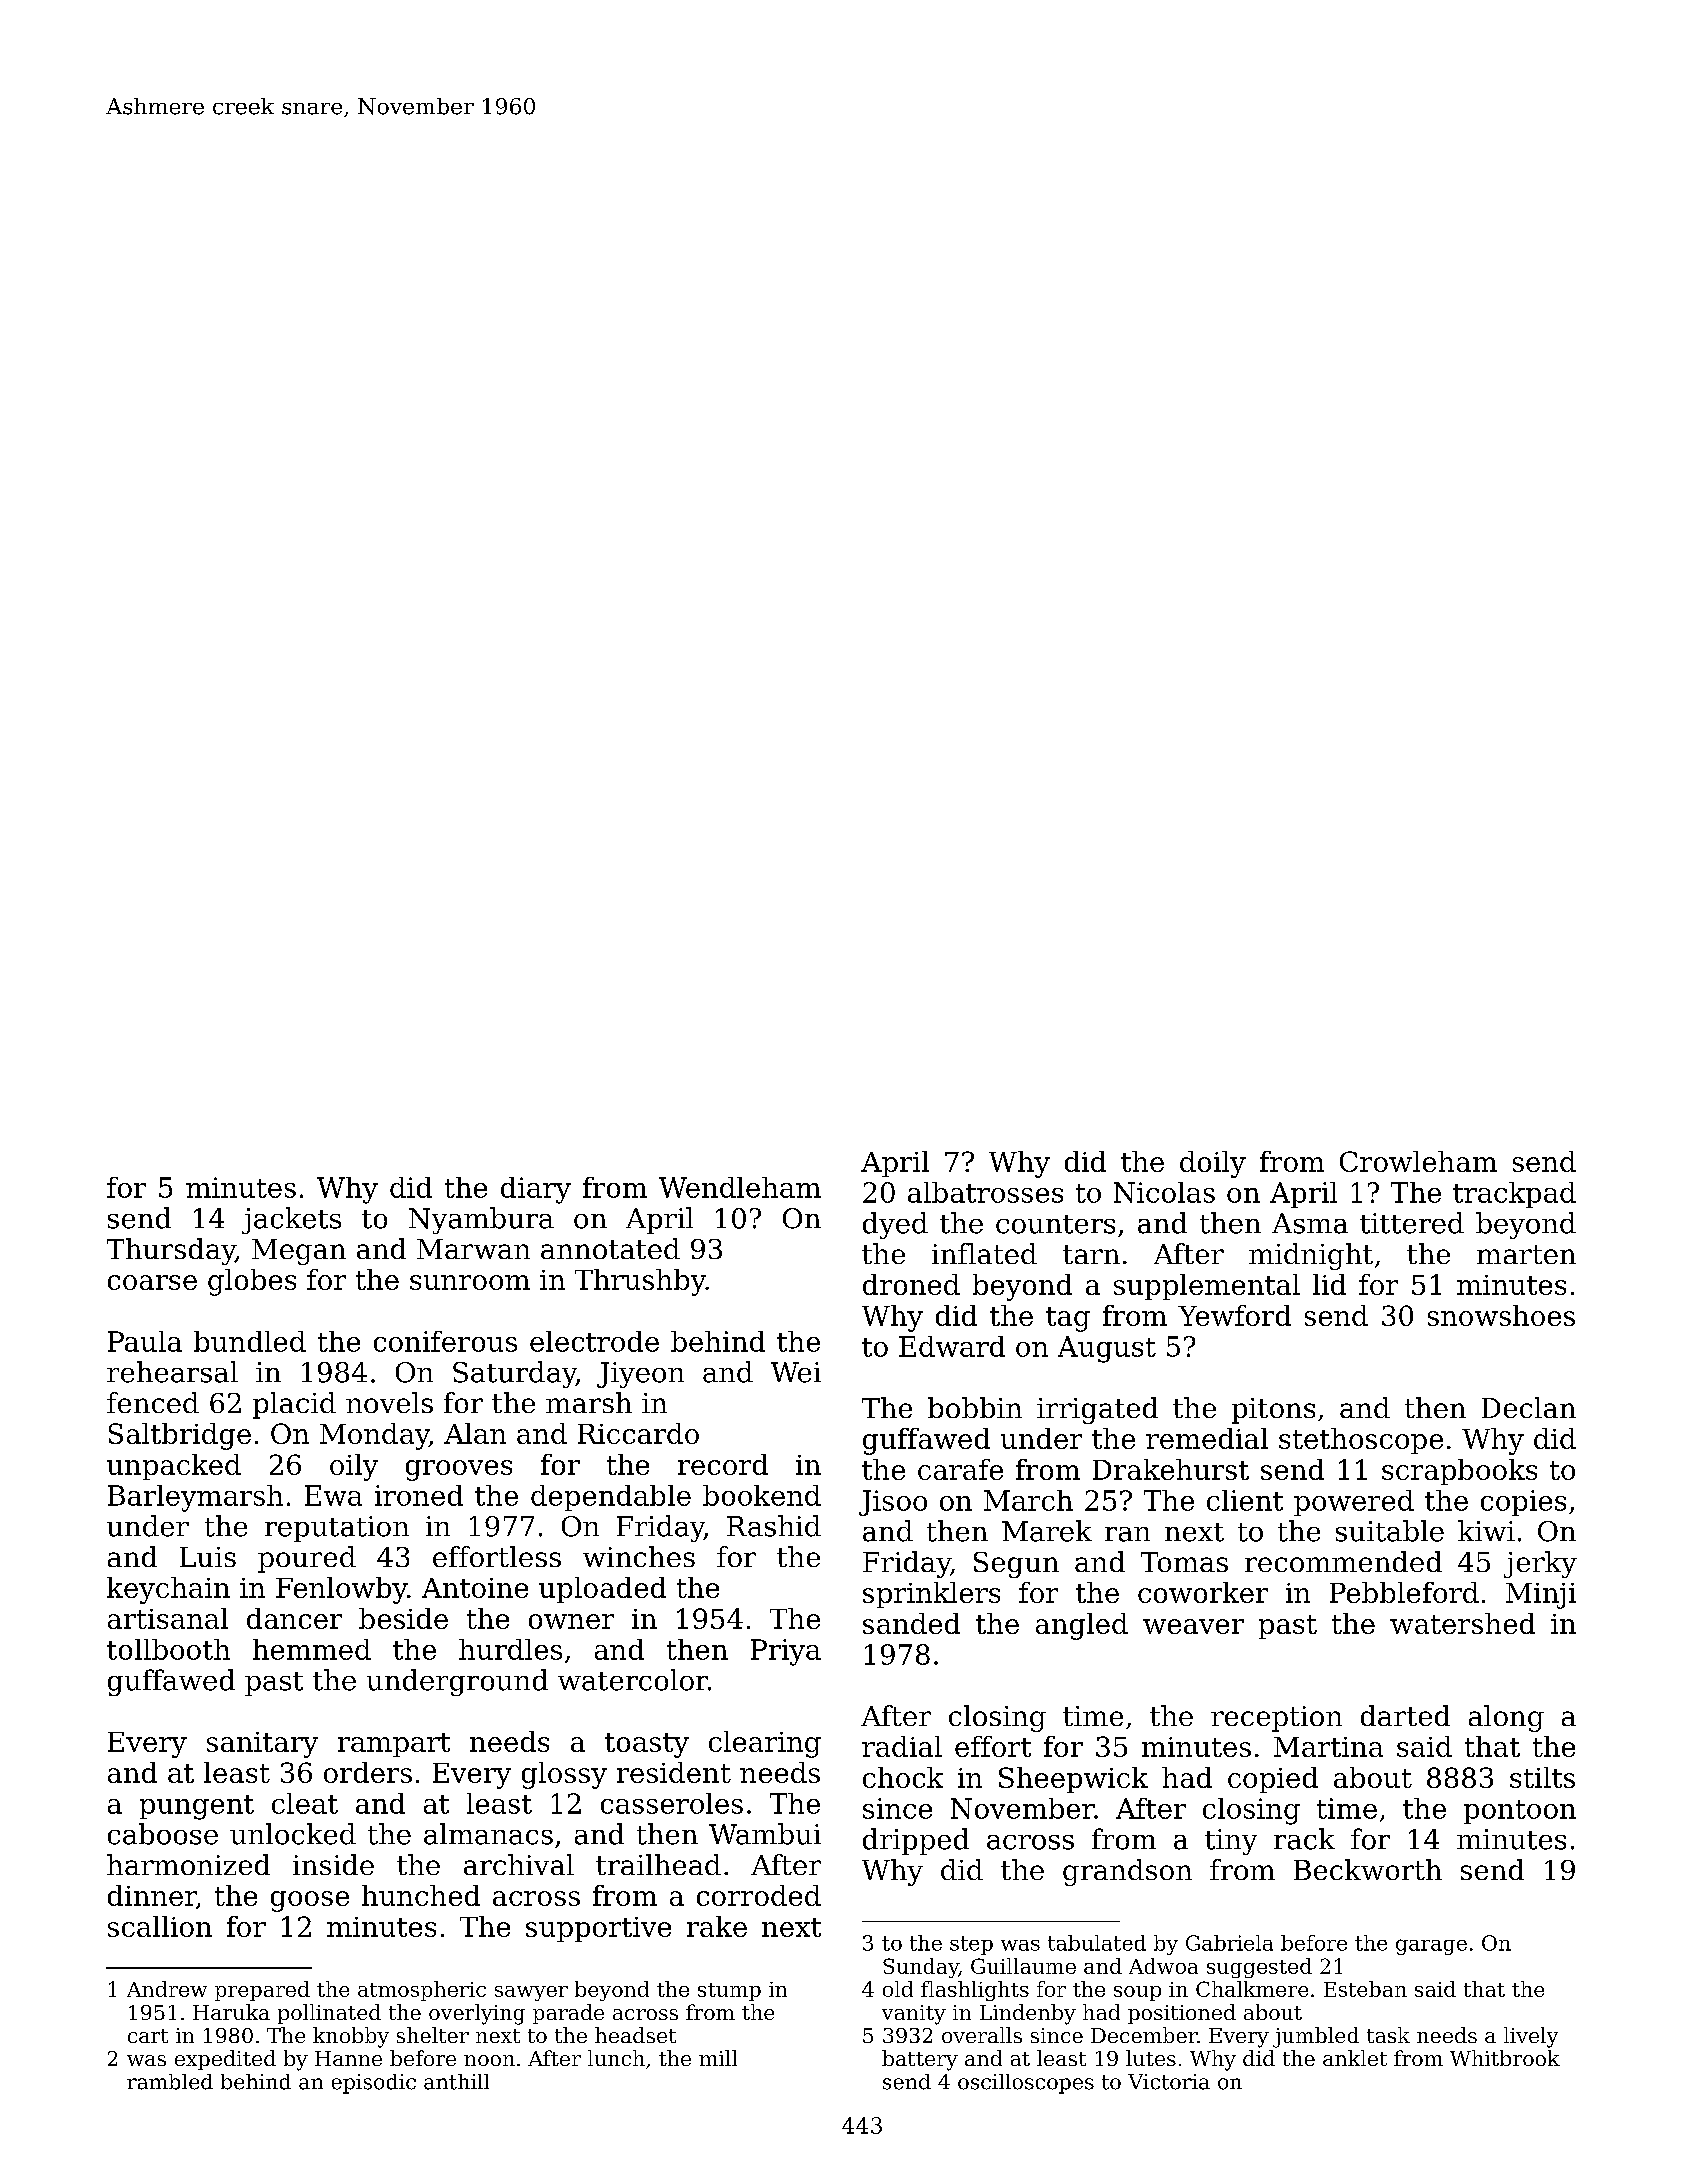  I want to click on Crowleham, so click(1418, 1161).
